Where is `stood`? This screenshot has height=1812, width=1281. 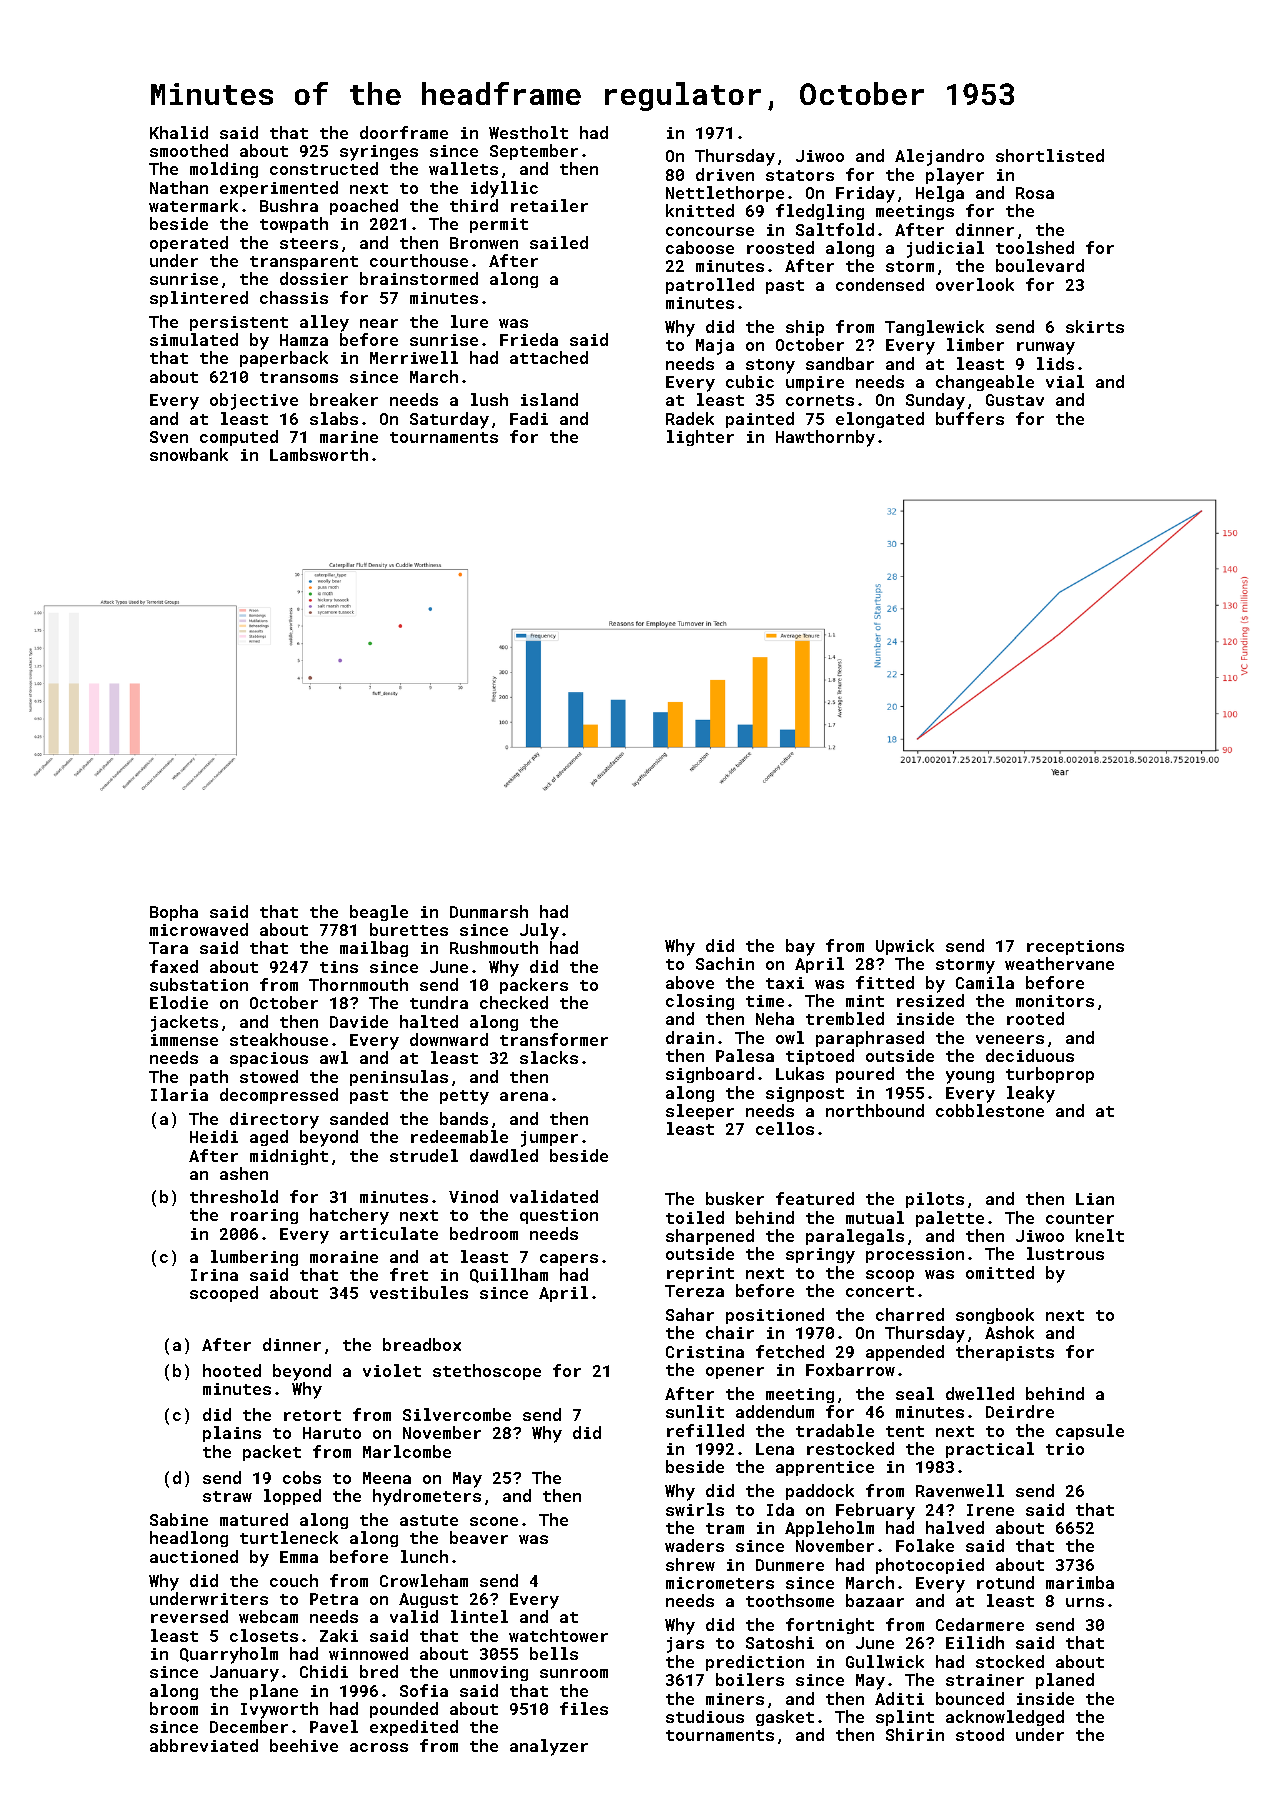
stood is located at coordinates (980, 1734).
